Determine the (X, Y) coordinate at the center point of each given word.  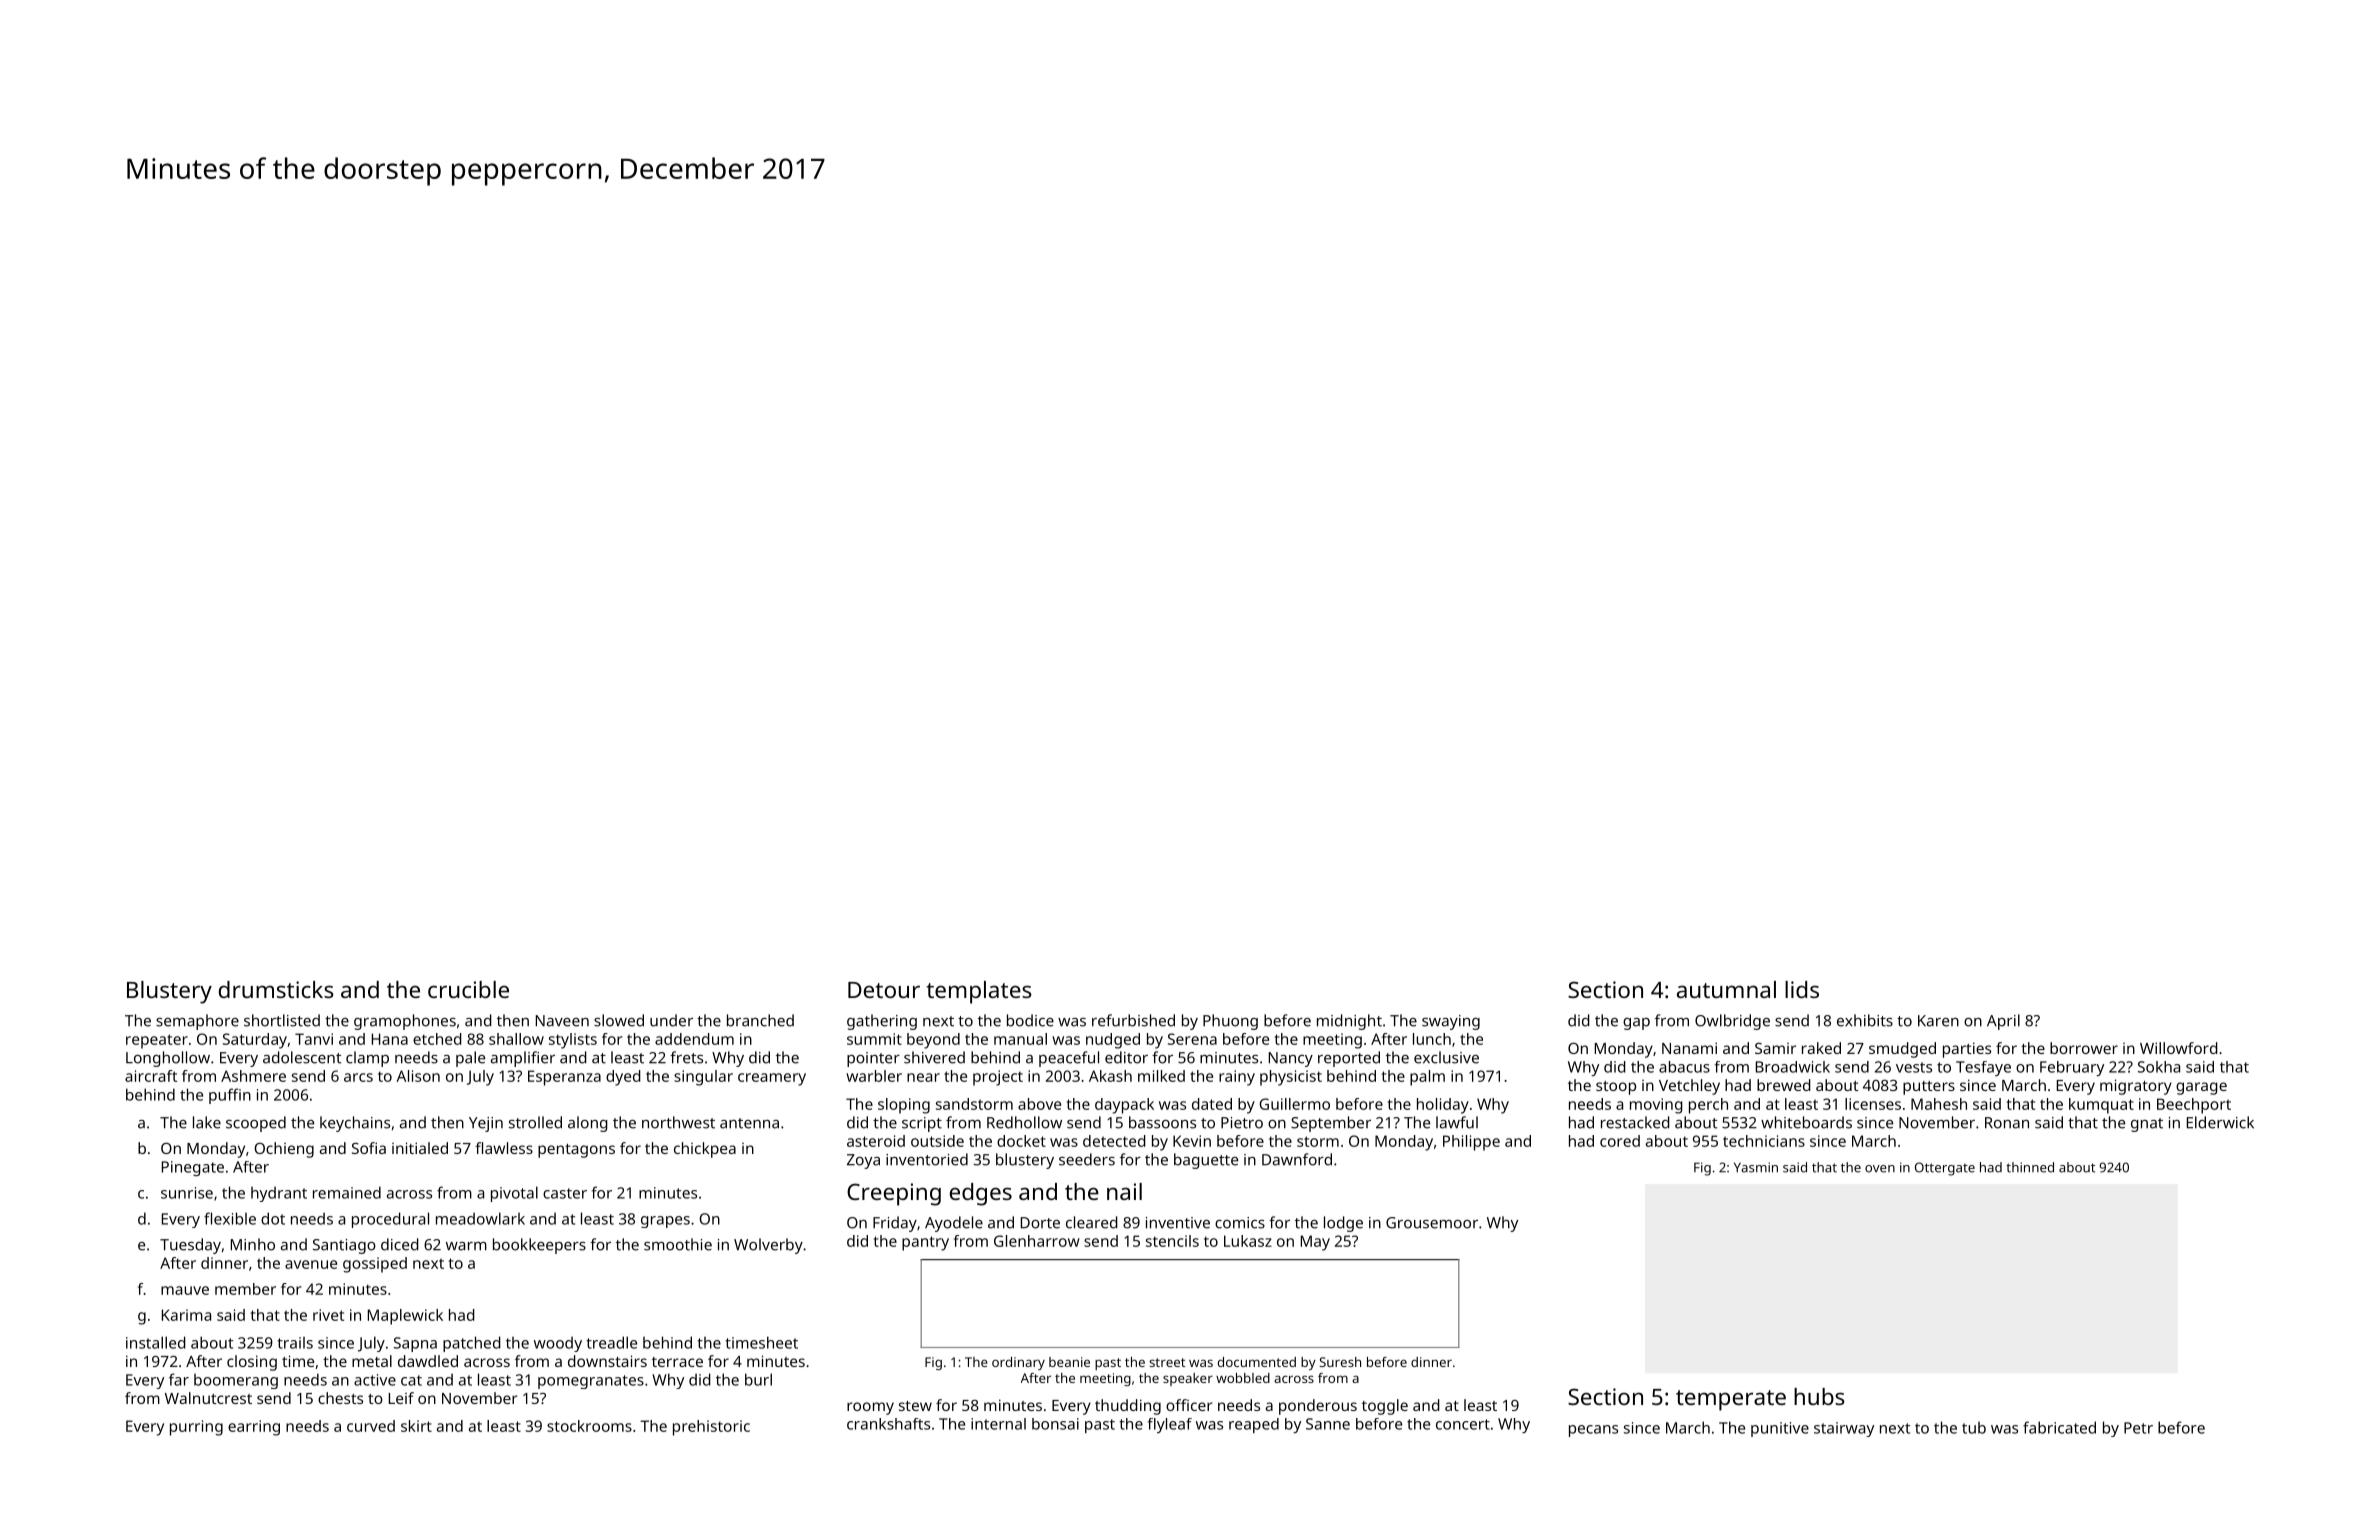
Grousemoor (1432, 1223)
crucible (468, 989)
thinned (2030, 1167)
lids (1802, 989)
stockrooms (589, 1426)
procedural (390, 1220)
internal (998, 1424)
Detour (884, 990)
